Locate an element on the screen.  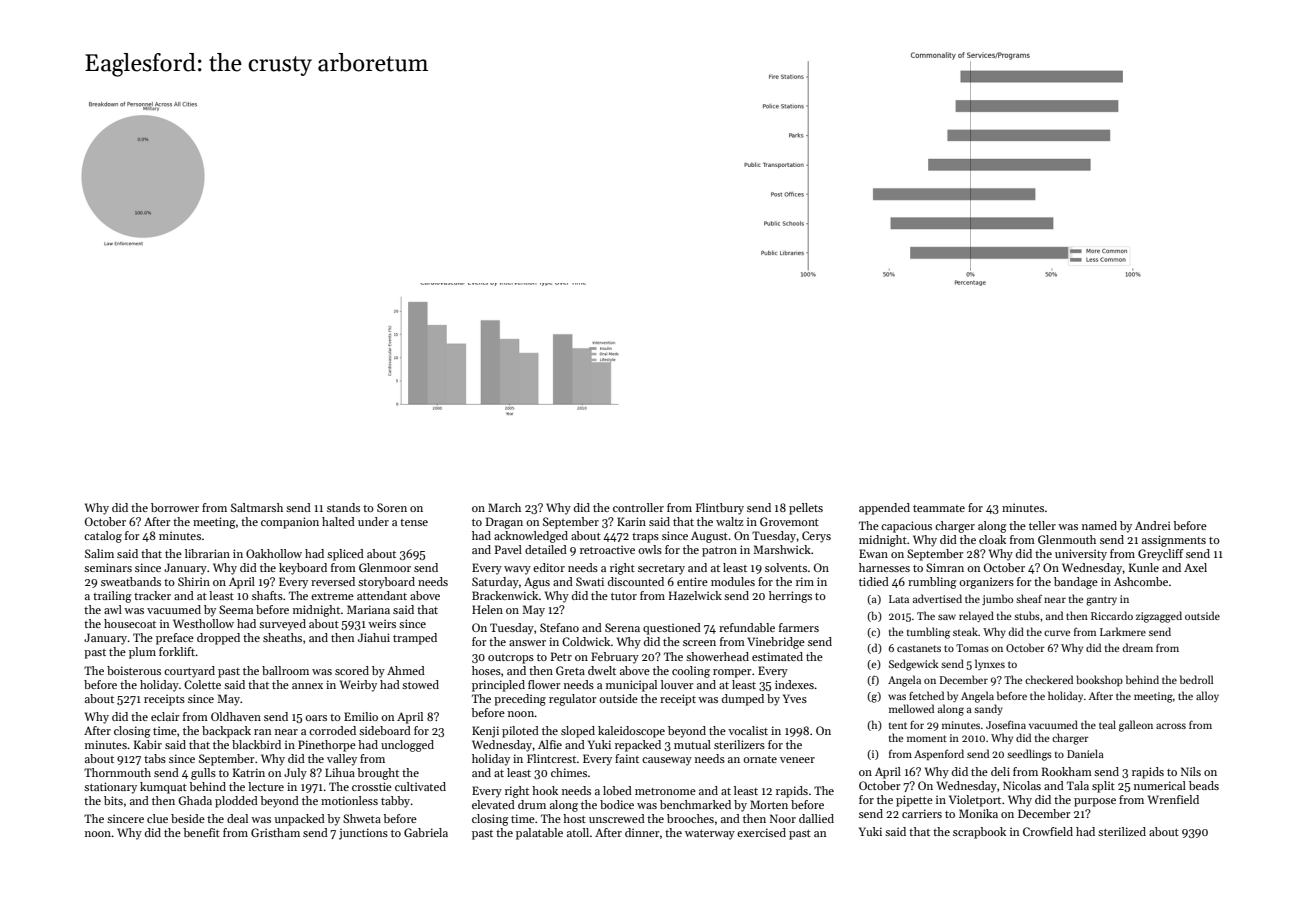
bookshop is located at coordinates (1099, 680).
